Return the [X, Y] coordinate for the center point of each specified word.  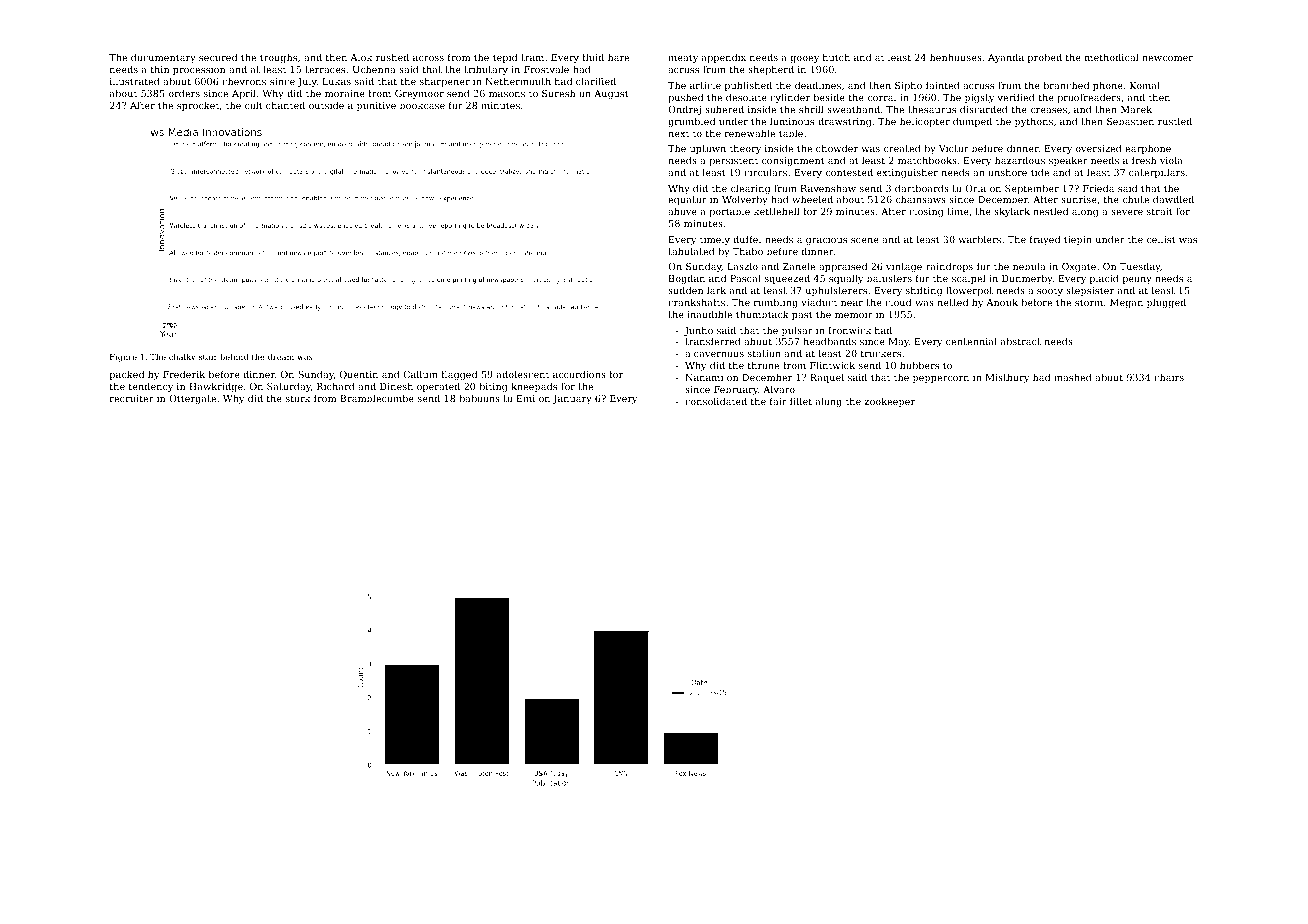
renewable [750, 133]
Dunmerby [1027, 279]
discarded [984, 109]
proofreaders [1089, 98]
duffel [747, 239]
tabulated [691, 251]
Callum [420, 374]
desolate [746, 97]
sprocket [198, 106]
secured [218, 57]
